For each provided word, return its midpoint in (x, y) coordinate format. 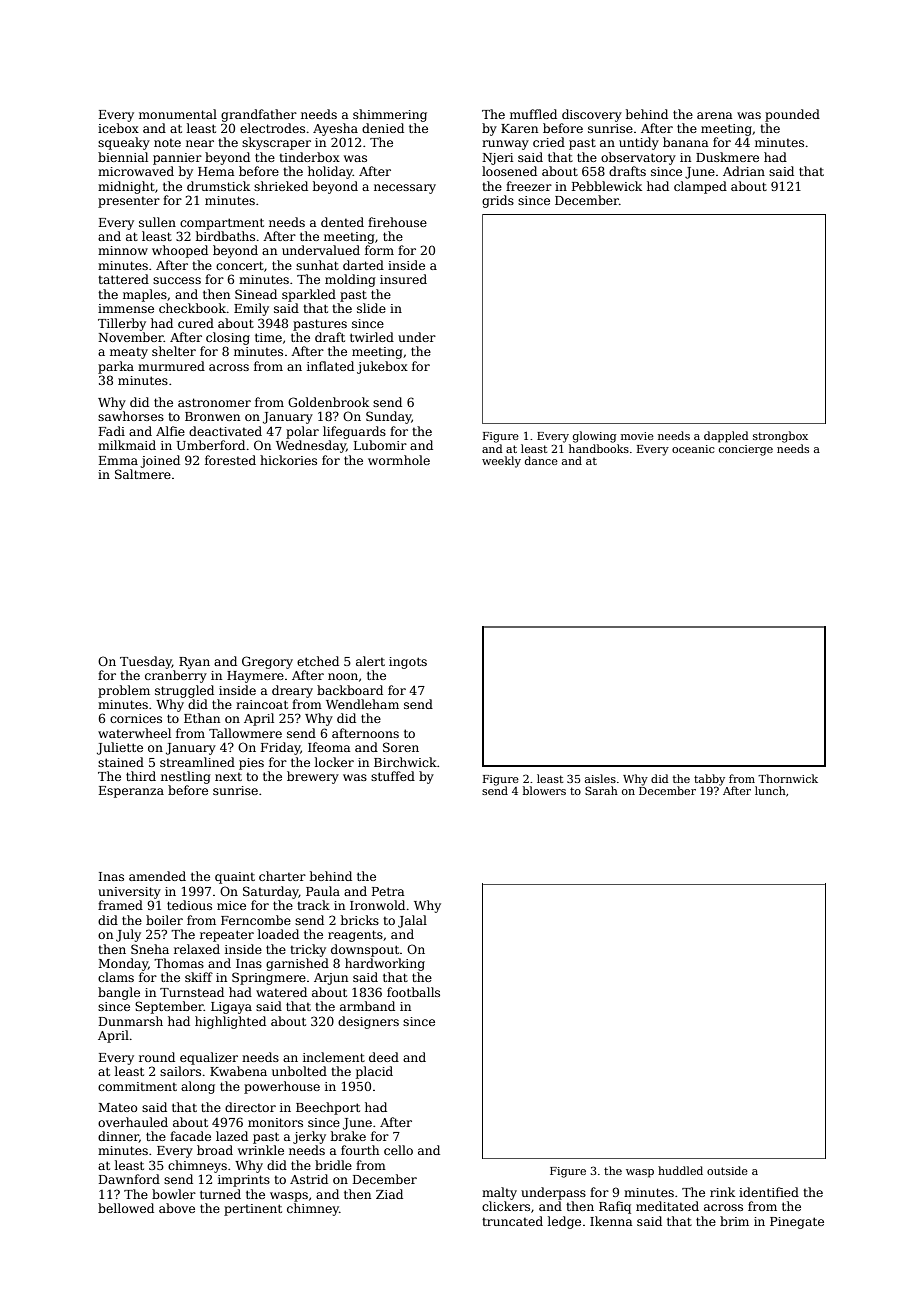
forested (230, 460)
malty (499, 1193)
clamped (700, 187)
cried (549, 142)
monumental (178, 114)
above (177, 1208)
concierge (746, 450)
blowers (544, 790)
